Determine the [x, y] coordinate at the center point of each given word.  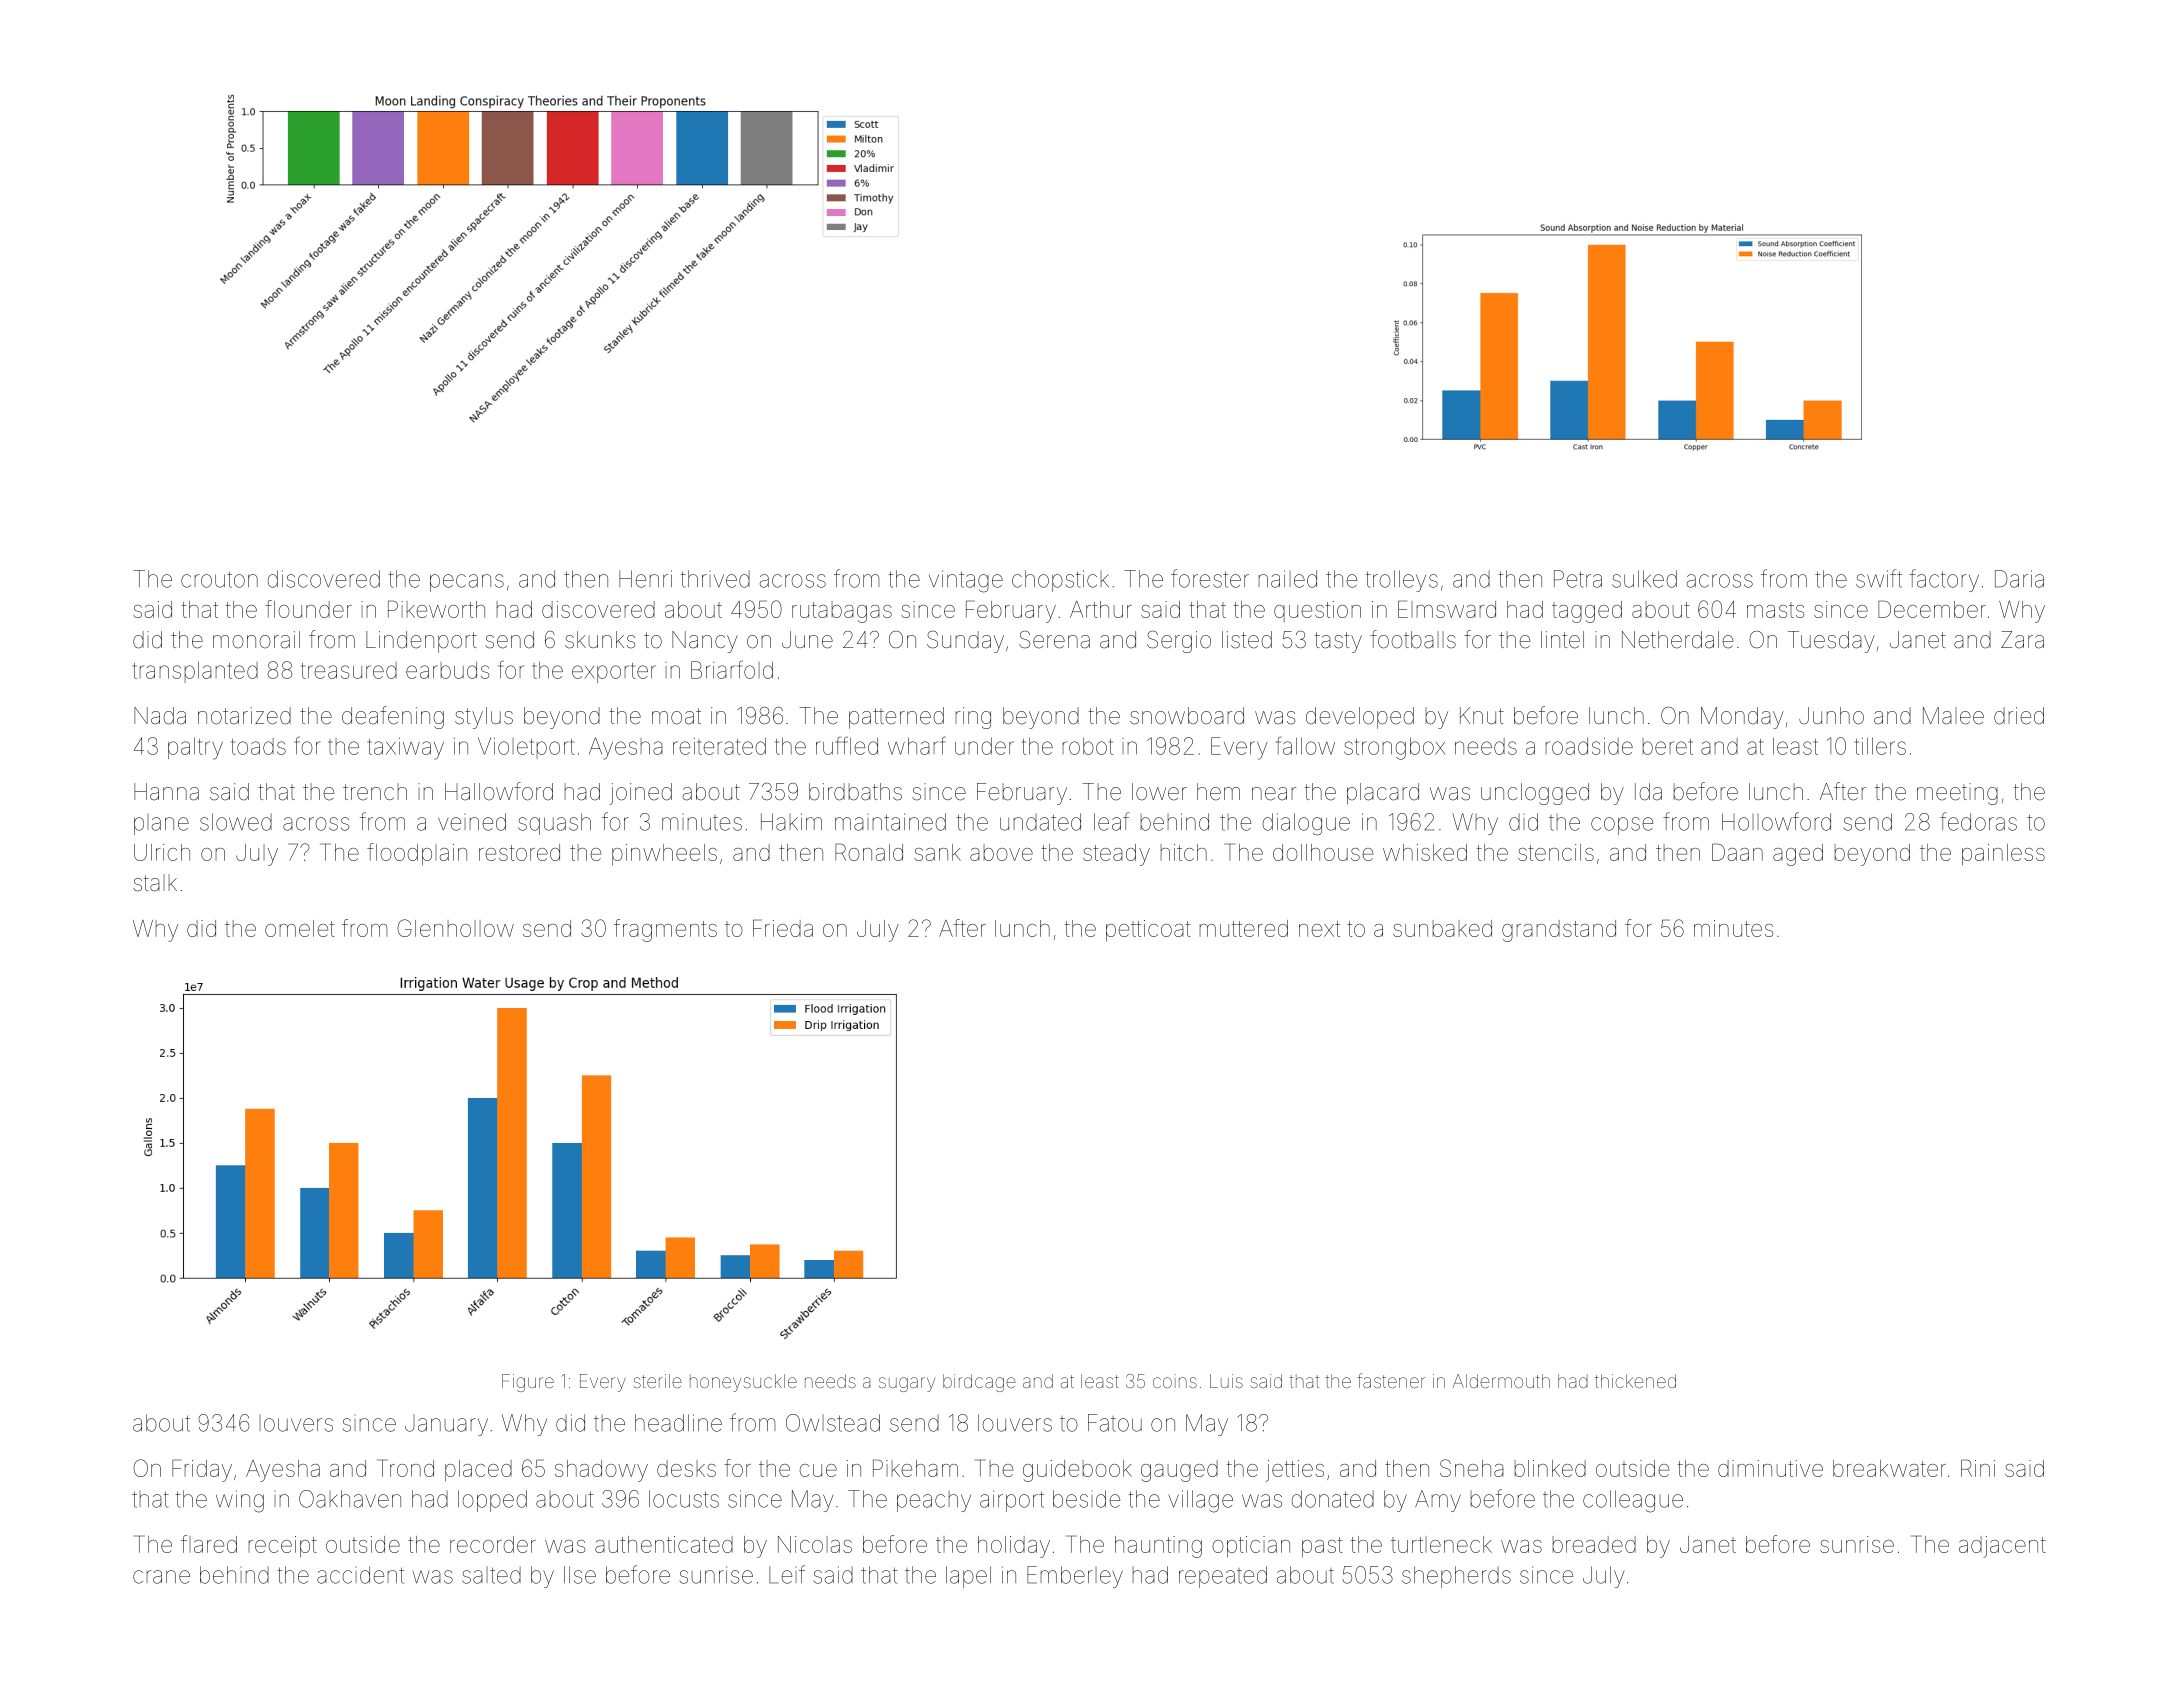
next [1319, 929]
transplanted [195, 672]
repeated [1223, 1577]
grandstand [1559, 931]
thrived [715, 579]
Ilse [580, 1575]
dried [2019, 716]
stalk [155, 883]
